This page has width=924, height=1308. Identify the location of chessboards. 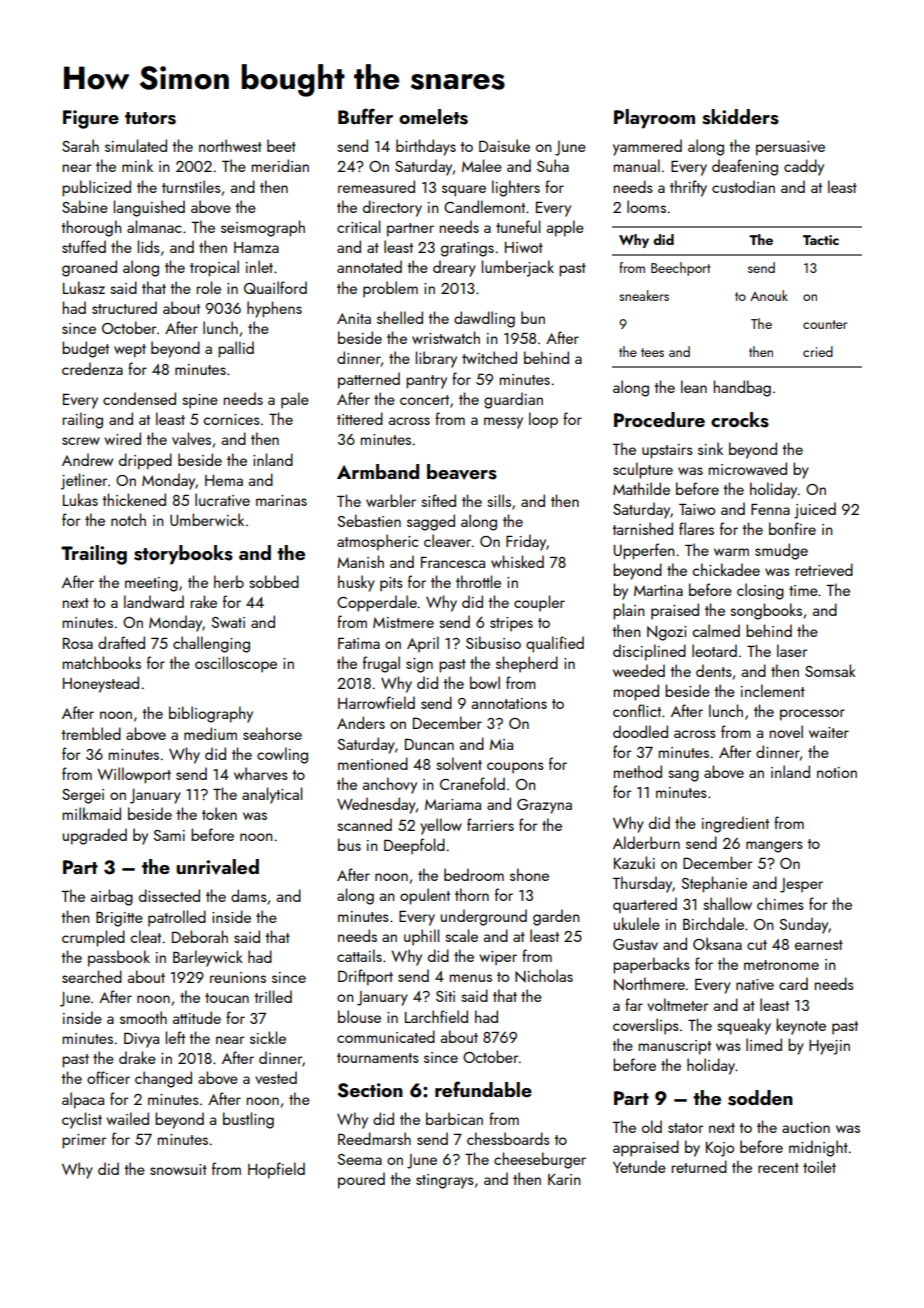
(508, 1138).
